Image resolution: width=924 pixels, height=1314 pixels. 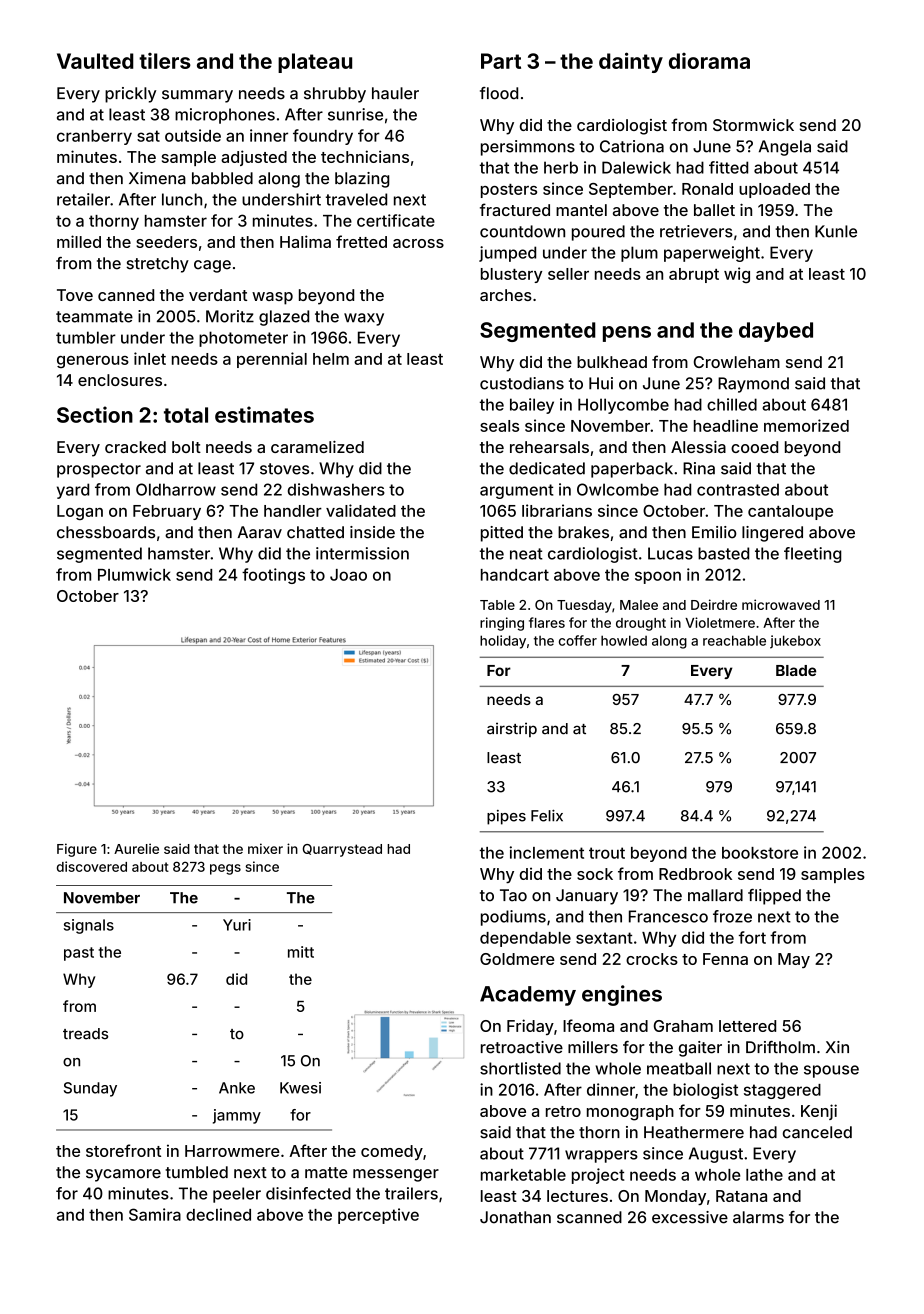 I want to click on Quarrystead, so click(x=342, y=850).
